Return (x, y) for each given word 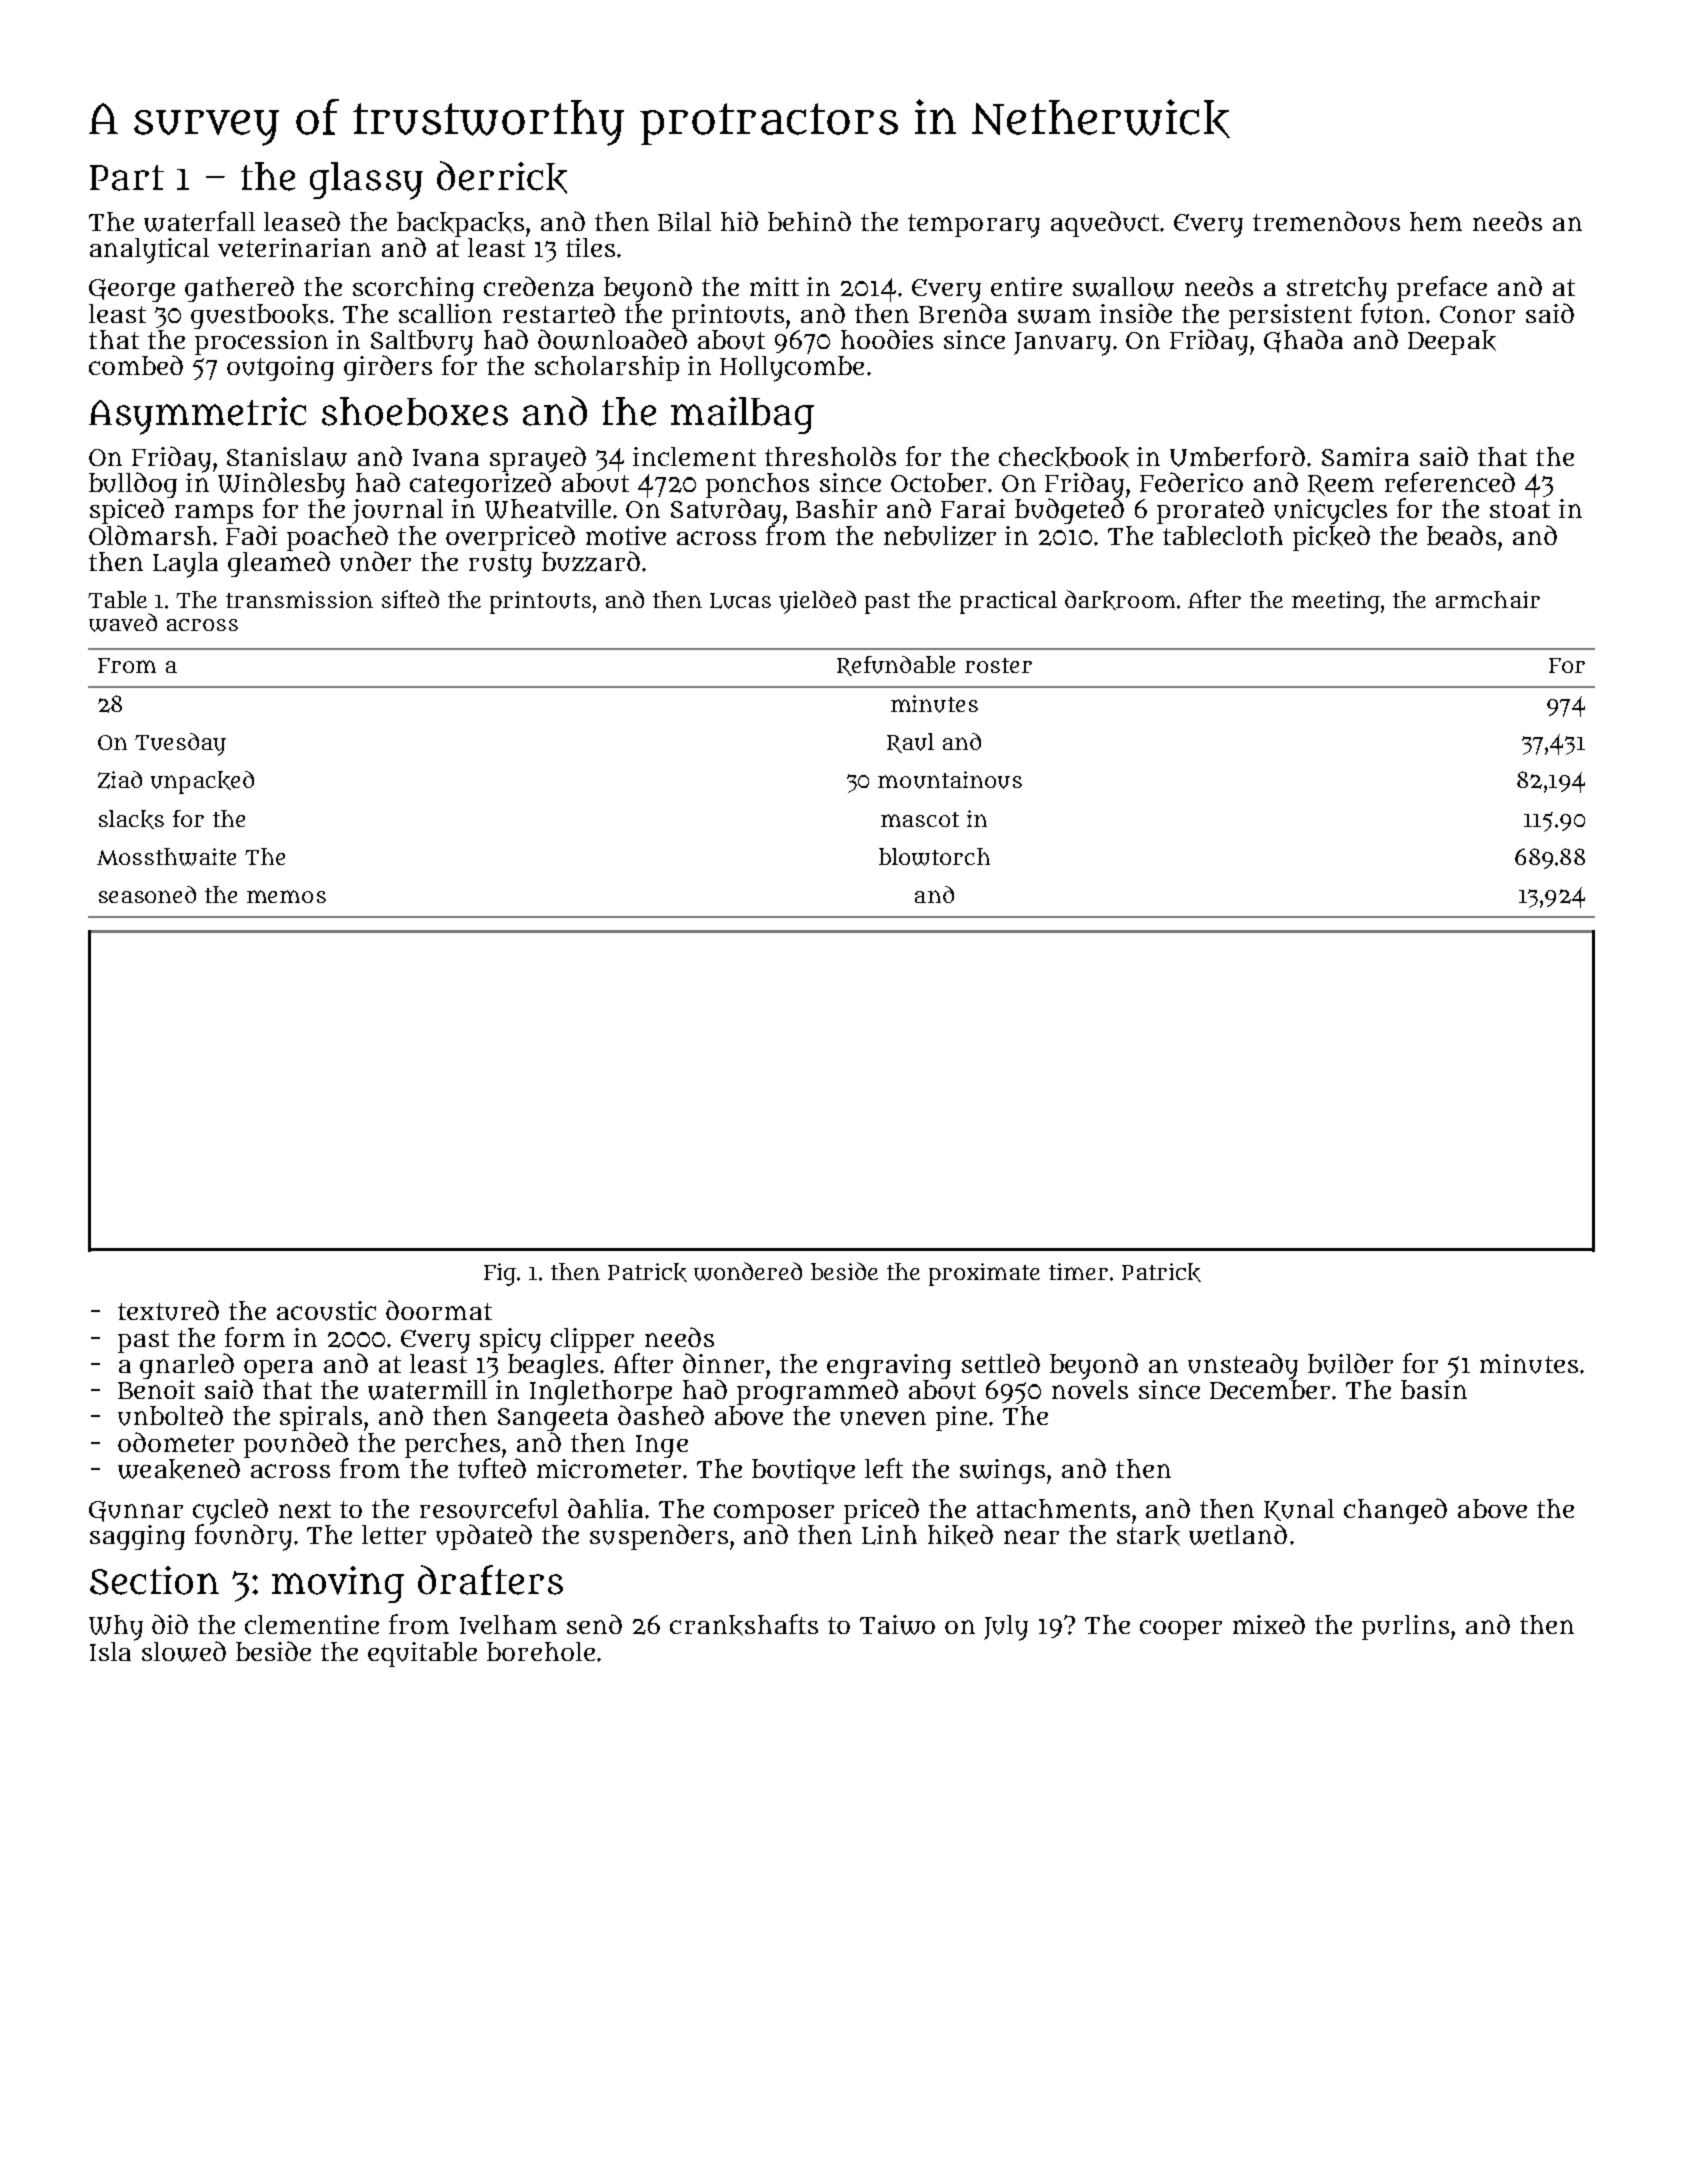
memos (286, 896)
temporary (974, 226)
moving (338, 1584)
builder (1350, 1363)
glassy (366, 181)
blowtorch (934, 857)
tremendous (1326, 221)
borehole (541, 1651)
